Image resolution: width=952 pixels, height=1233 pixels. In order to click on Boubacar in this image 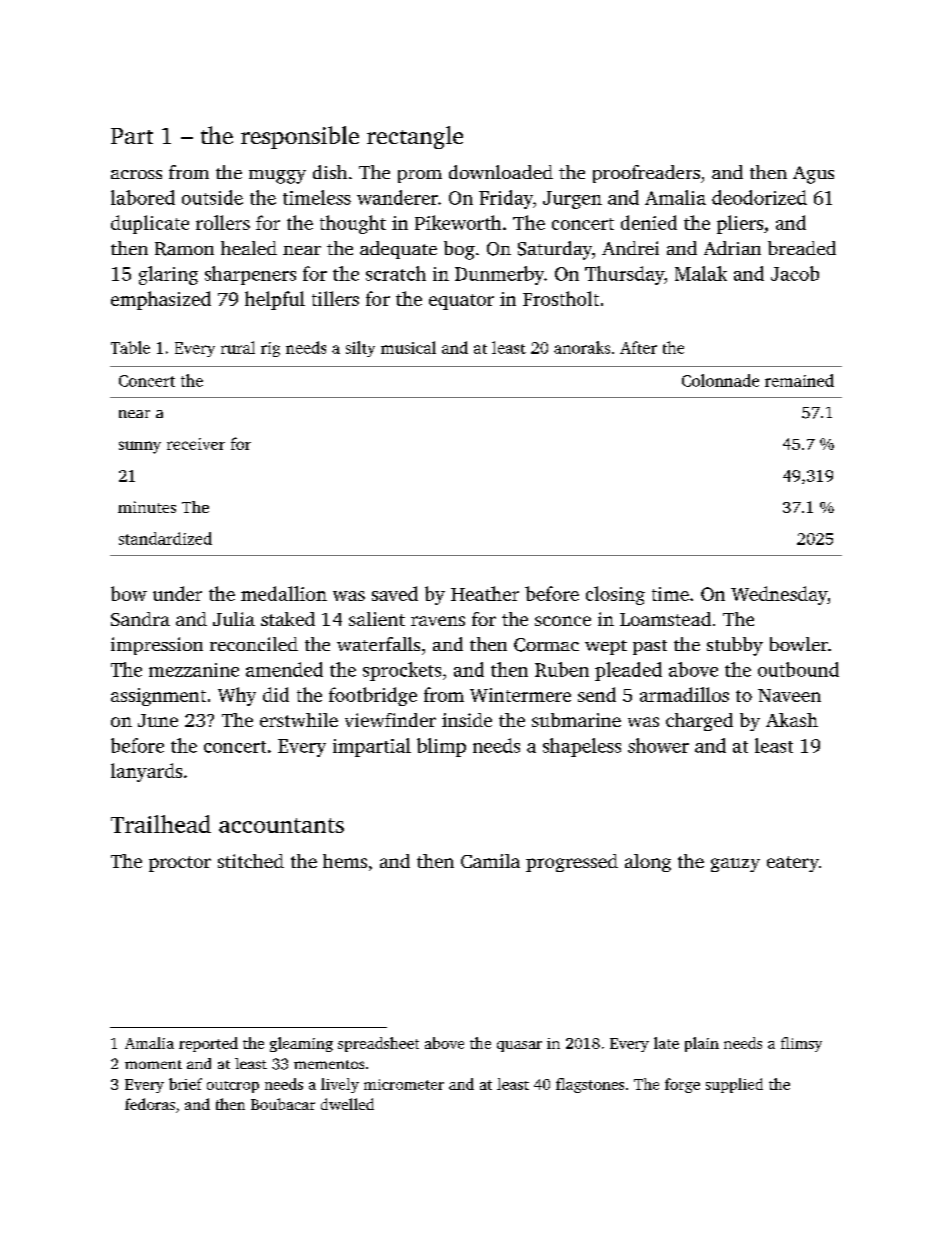, I will do `click(283, 1104)`.
